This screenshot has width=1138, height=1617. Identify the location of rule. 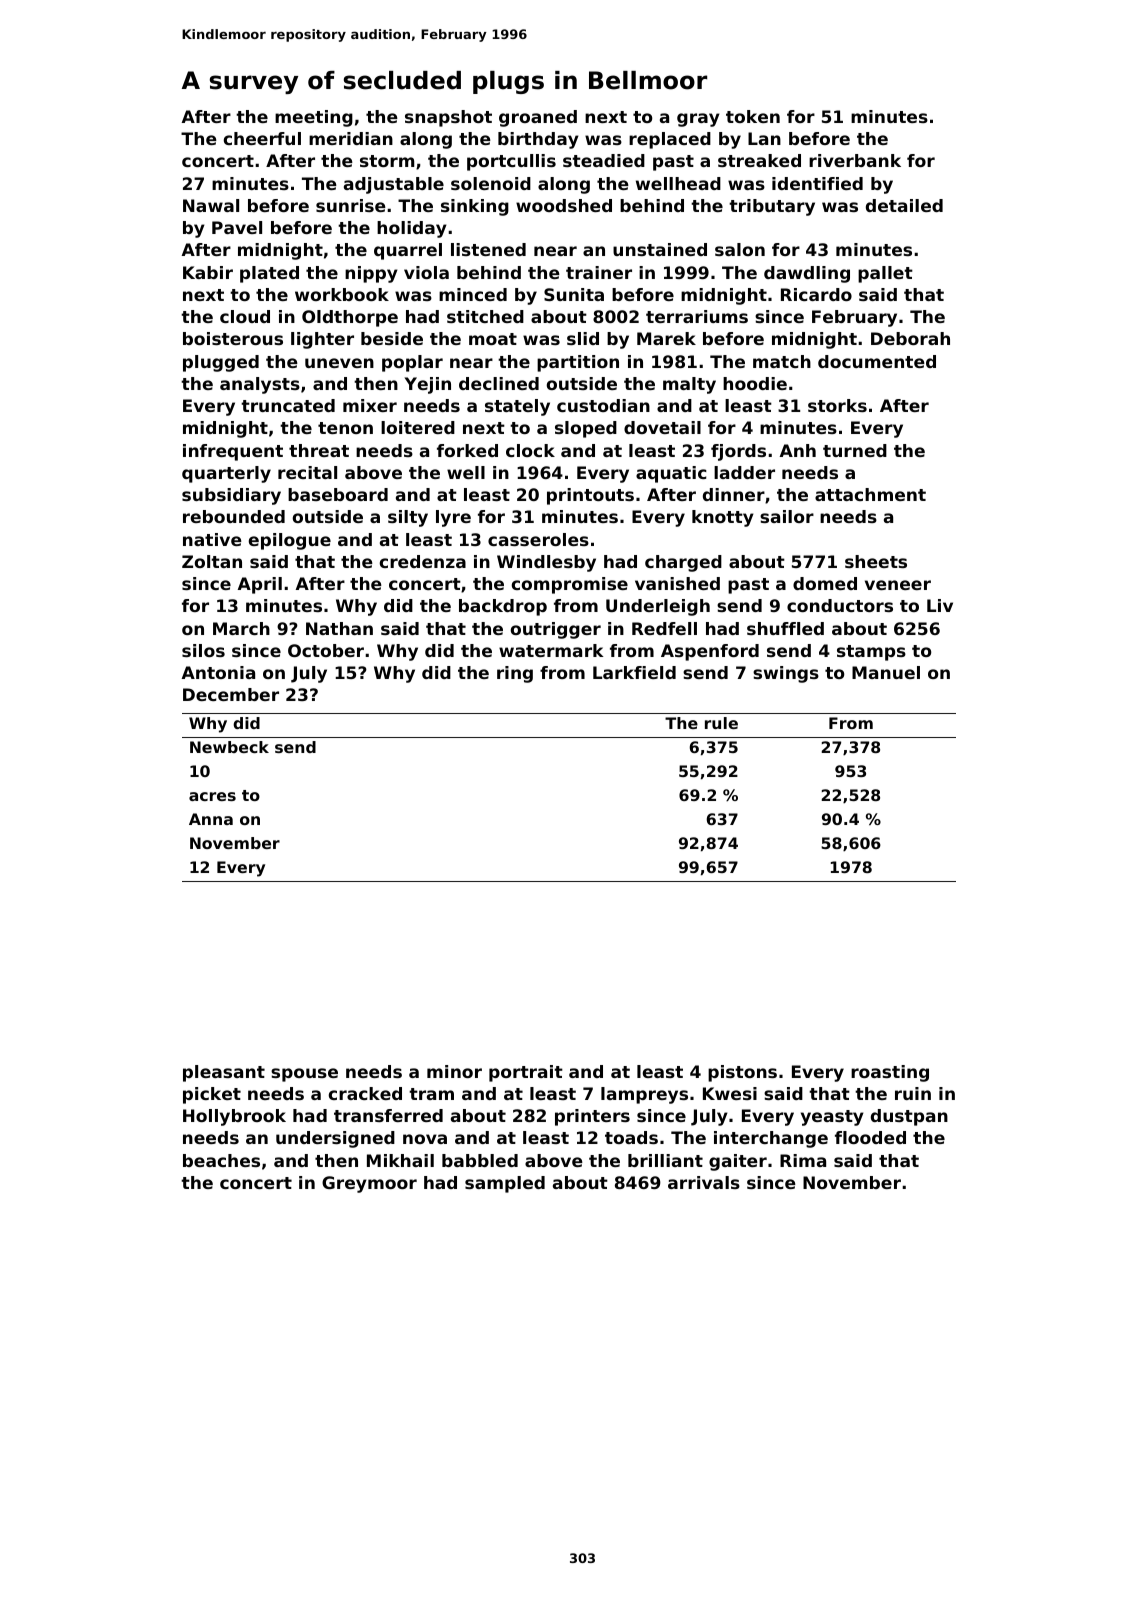
(721, 723).
